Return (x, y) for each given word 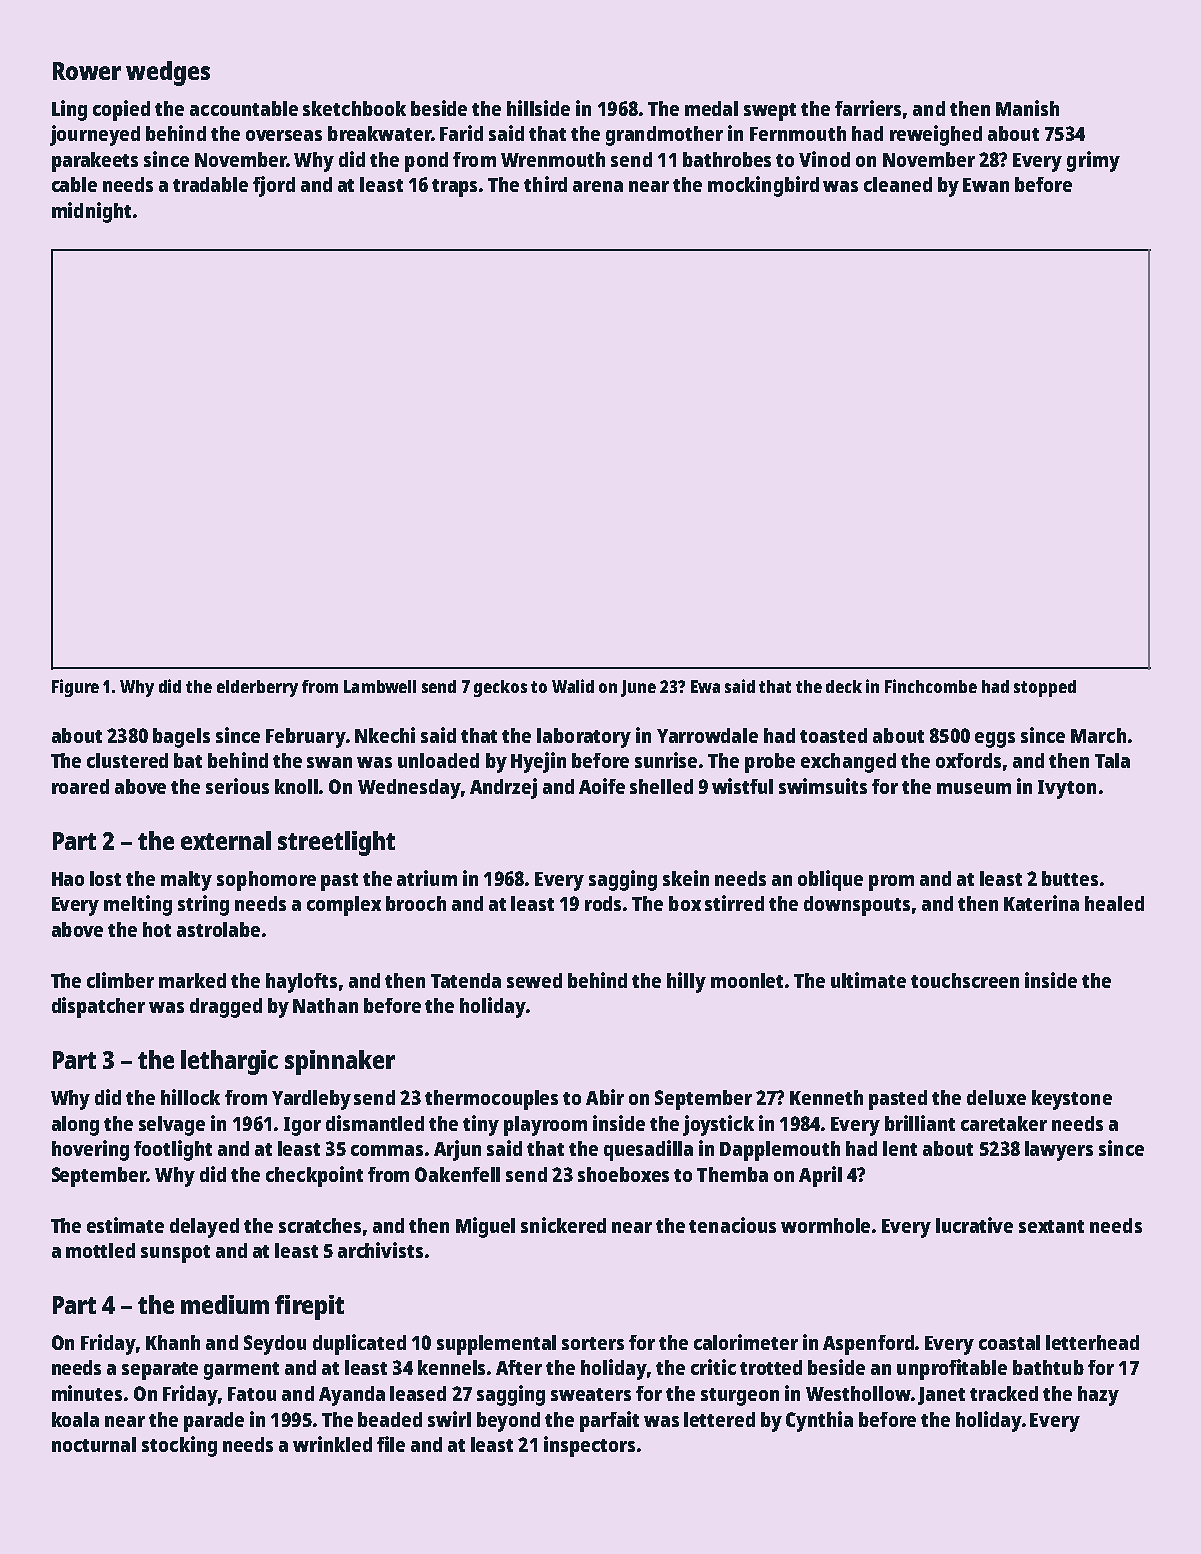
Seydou (275, 1345)
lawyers (1059, 1151)
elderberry (257, 688)
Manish (1027, 108)
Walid (573, 686)
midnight (91, 212)
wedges (168, 73)
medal (711, 108)
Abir (605, 1097)
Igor (302, 1126)
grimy (1093, 161)
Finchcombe (931, 686)
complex (344, 906)
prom (891, 883)
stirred (734, 903)
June (638, 688)
